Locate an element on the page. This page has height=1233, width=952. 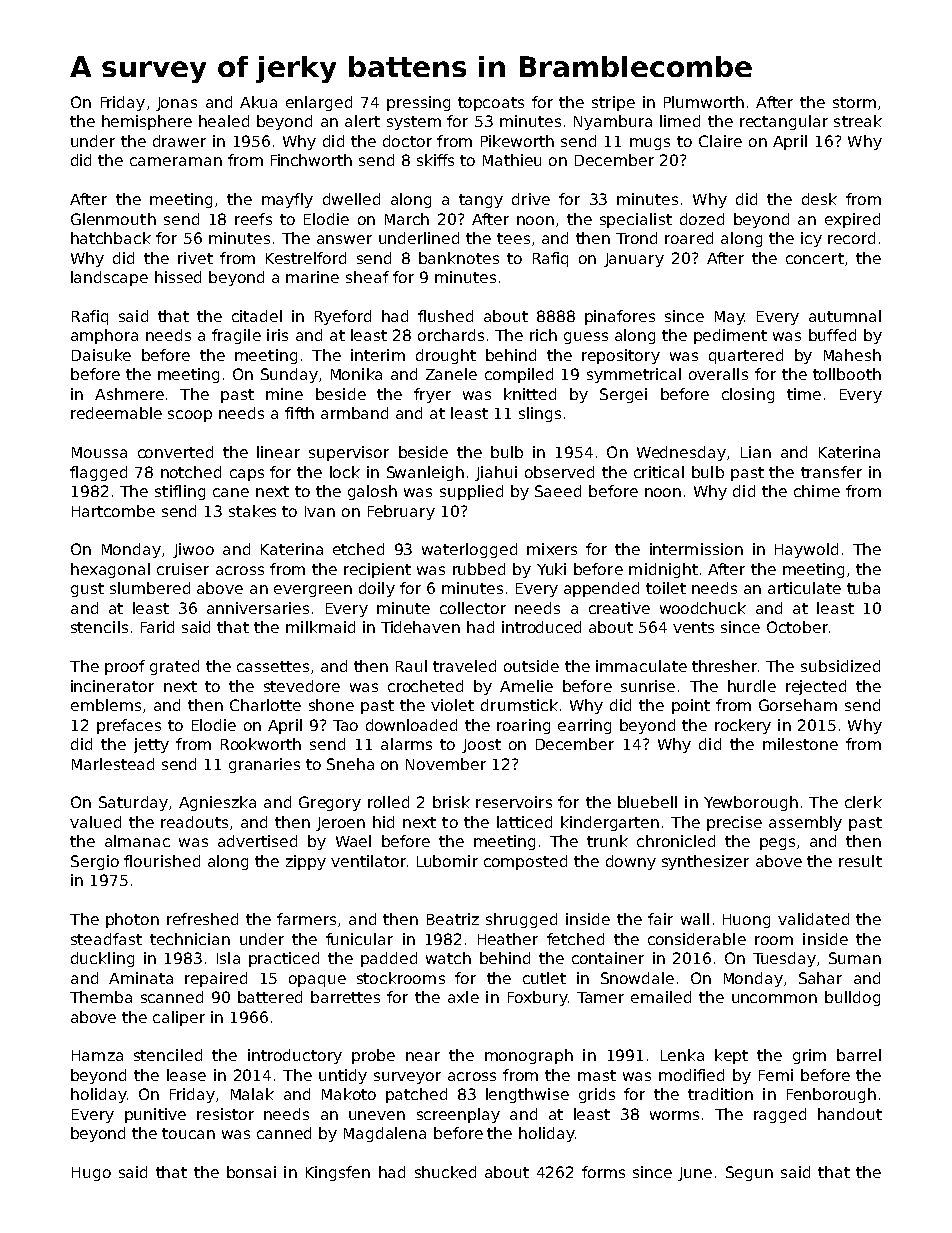
ventilator is located at coordinates (368, 861).
